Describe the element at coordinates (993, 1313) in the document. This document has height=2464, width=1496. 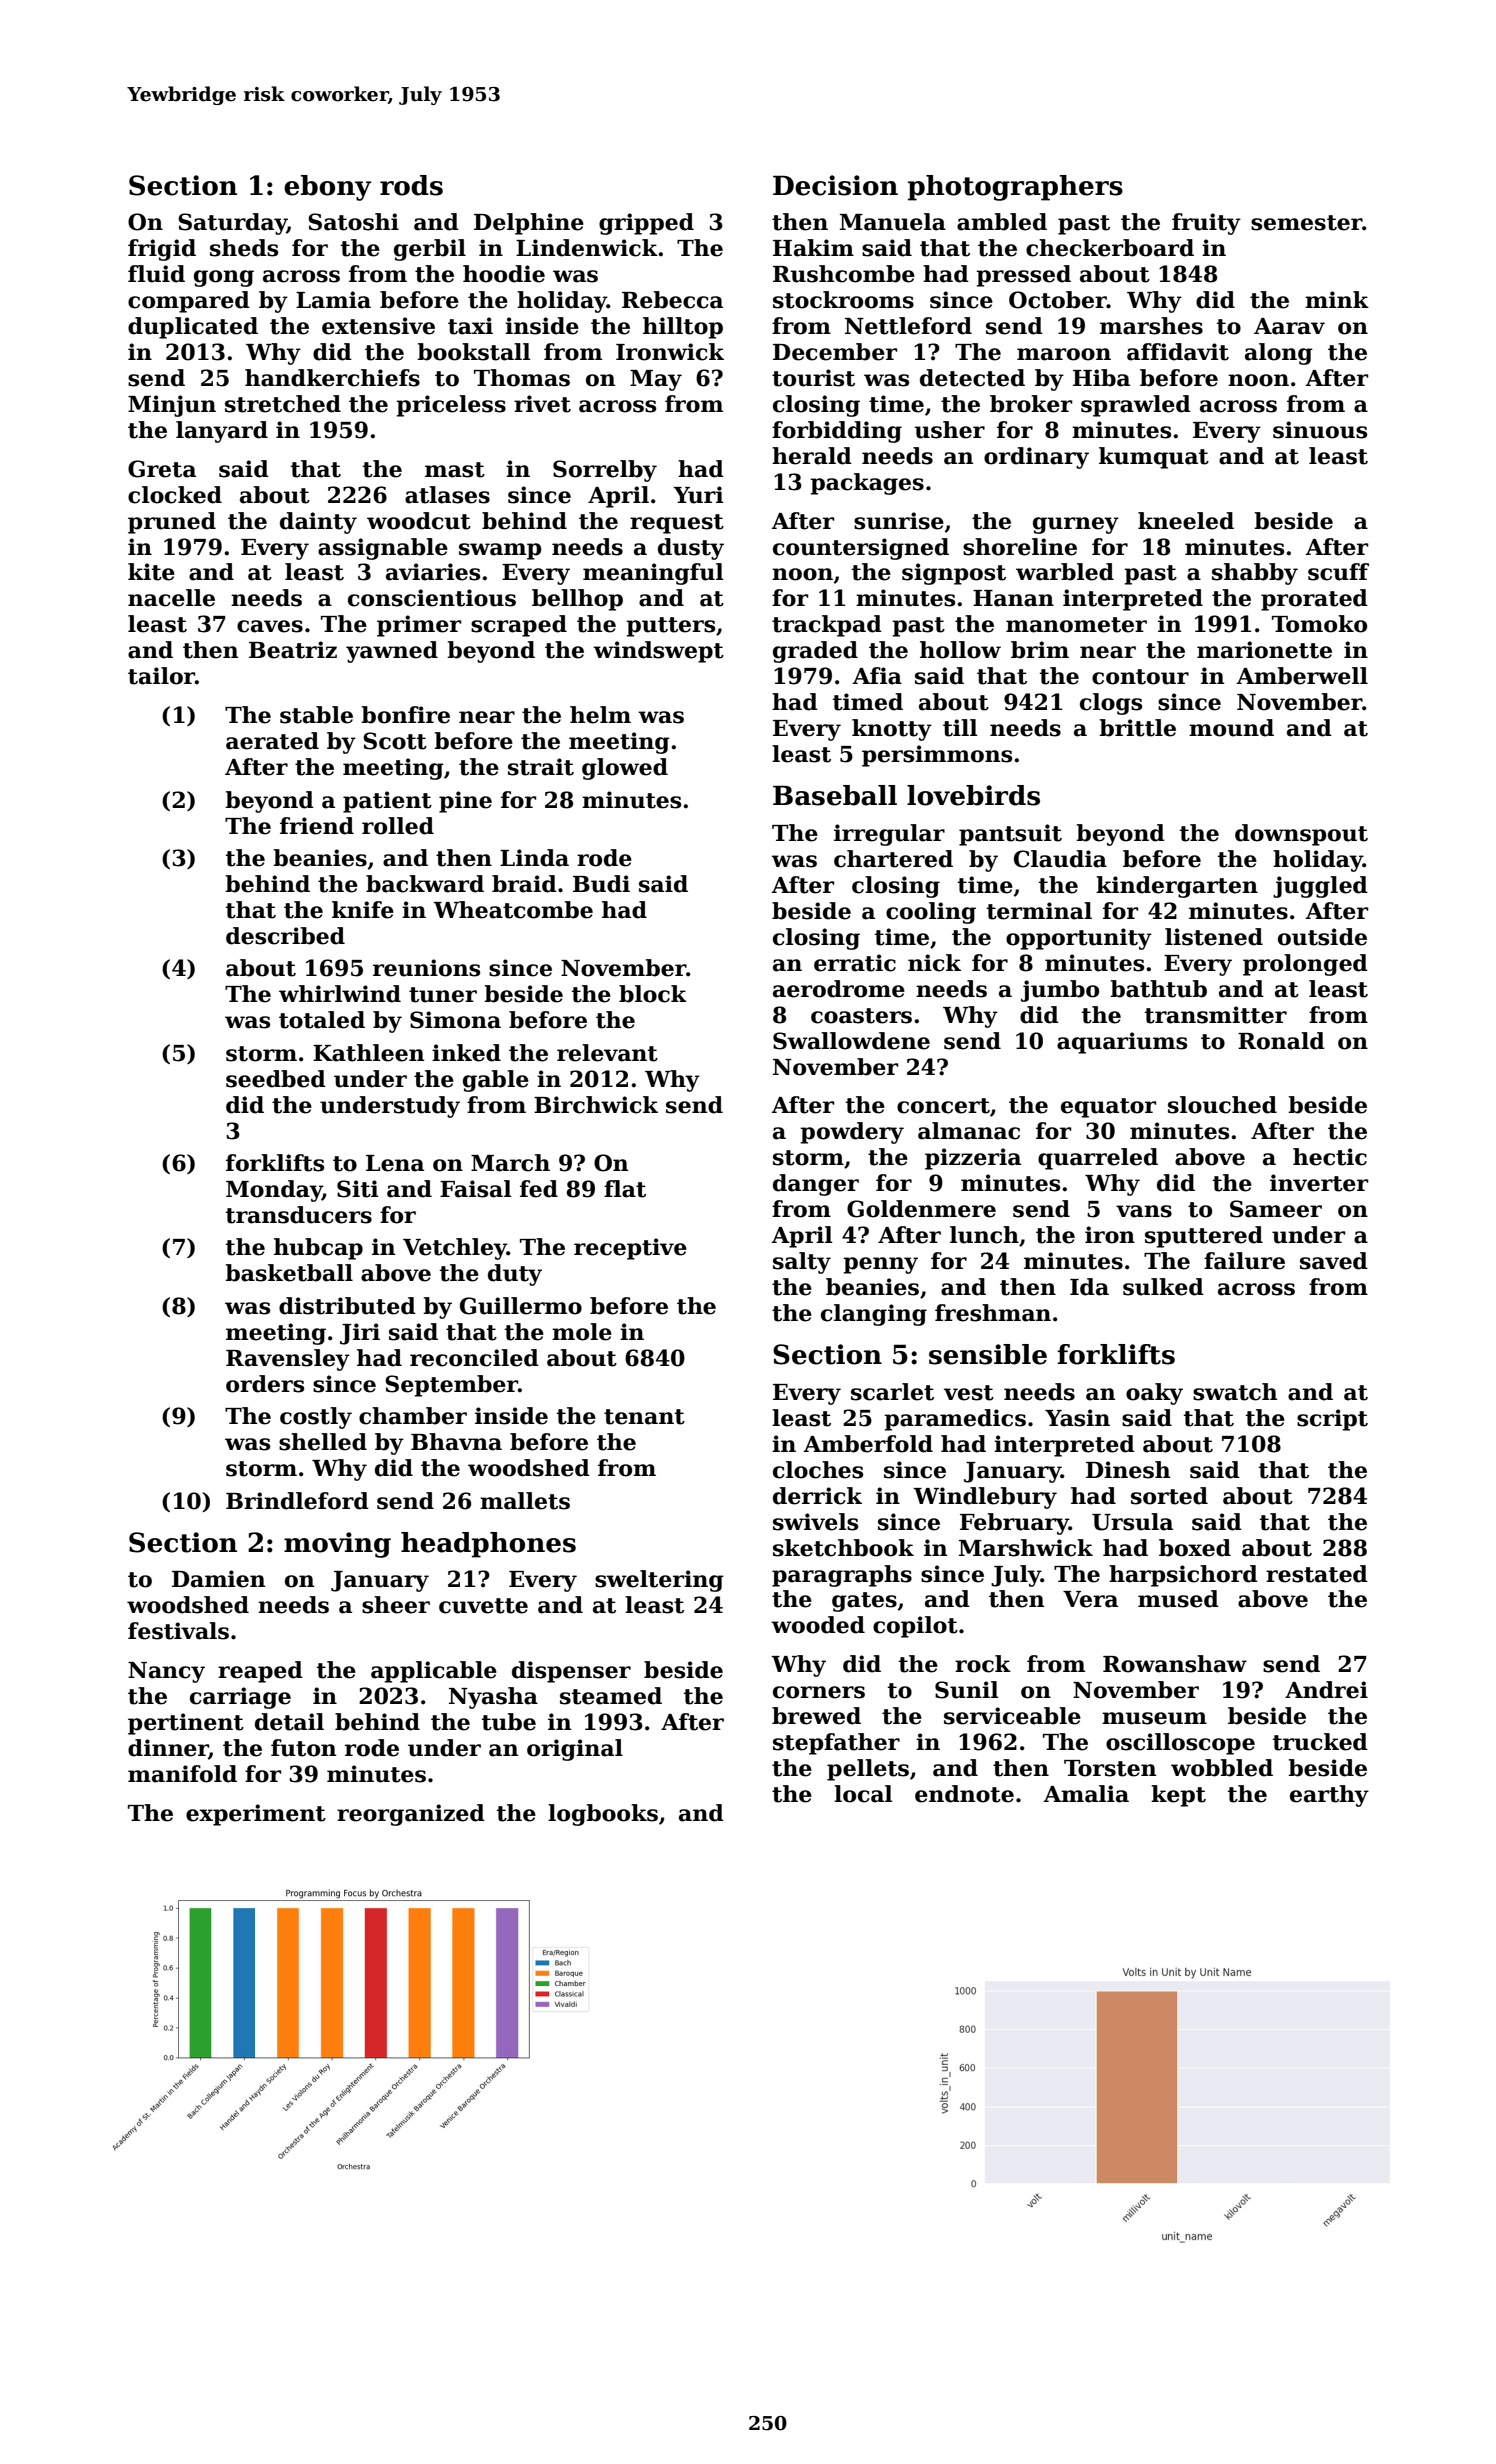
I see `freshman` at that location.
